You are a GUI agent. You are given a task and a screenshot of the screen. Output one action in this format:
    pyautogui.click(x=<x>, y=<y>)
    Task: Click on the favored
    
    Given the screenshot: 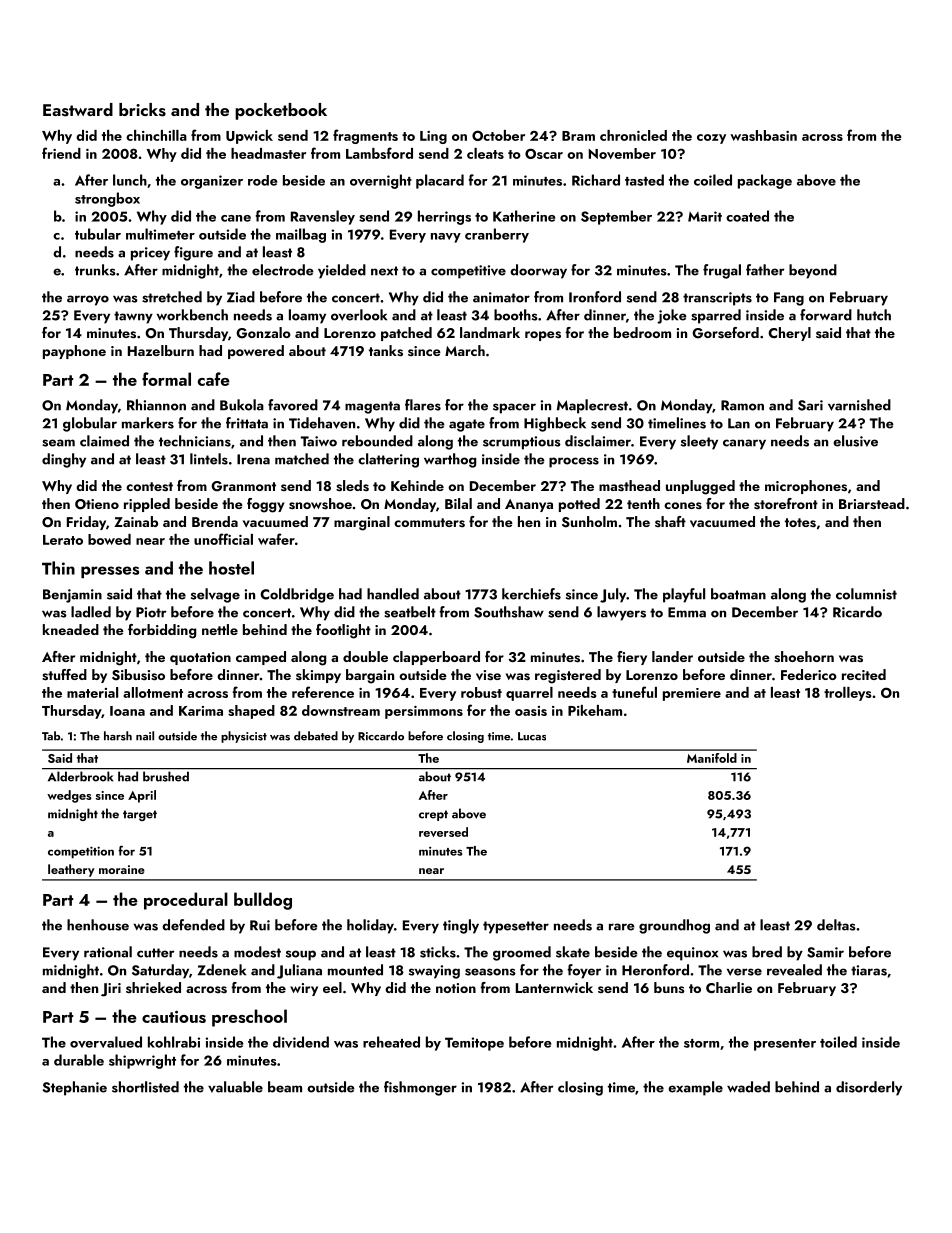 What is the action you would take?
    pyautogui.click(x=293, y=405)
